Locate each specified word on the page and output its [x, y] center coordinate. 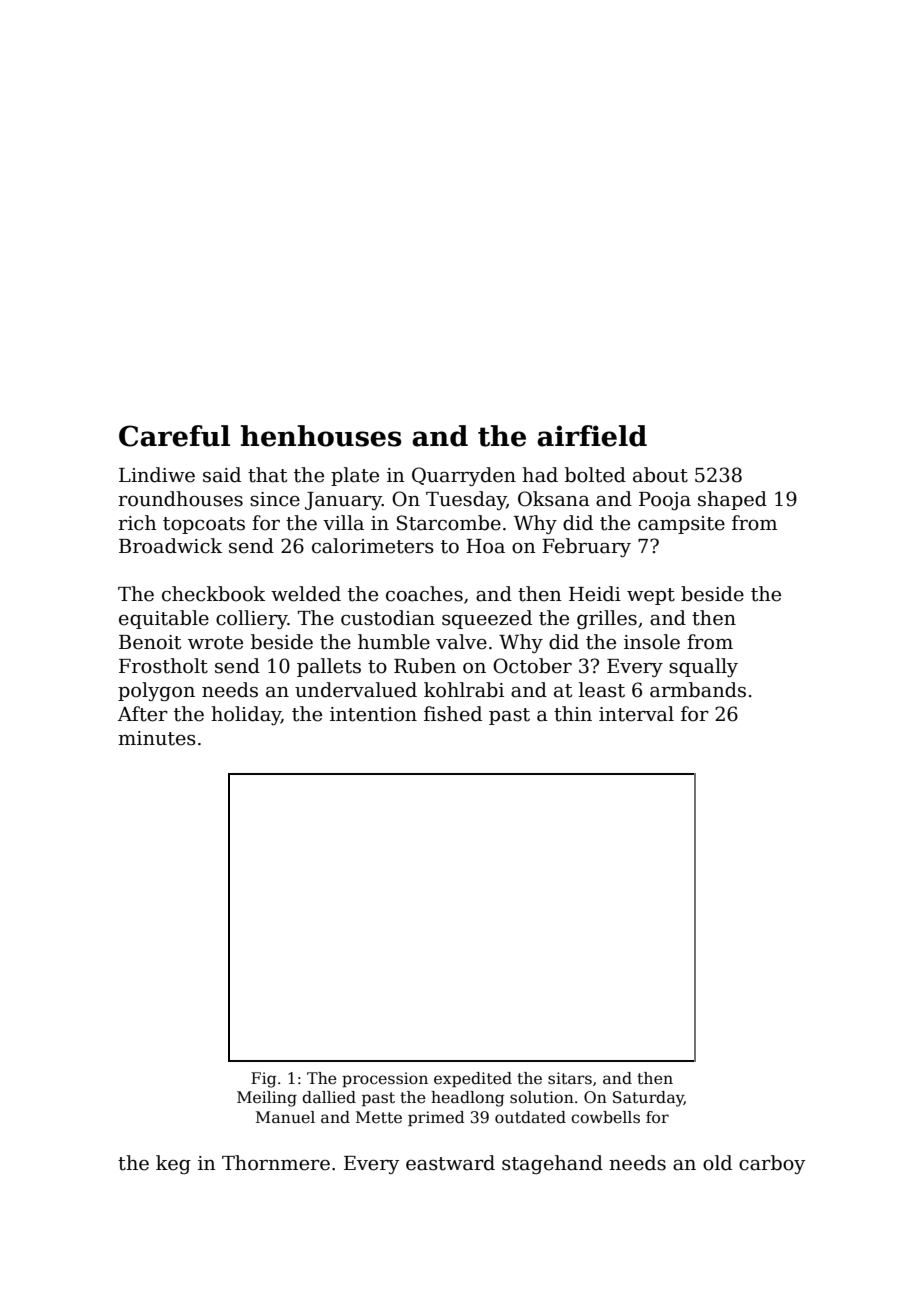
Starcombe [449, 523]
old [717, 1163]
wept [651, 596]
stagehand [552, 1164]
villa [343, 523]
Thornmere [276, 1163]
